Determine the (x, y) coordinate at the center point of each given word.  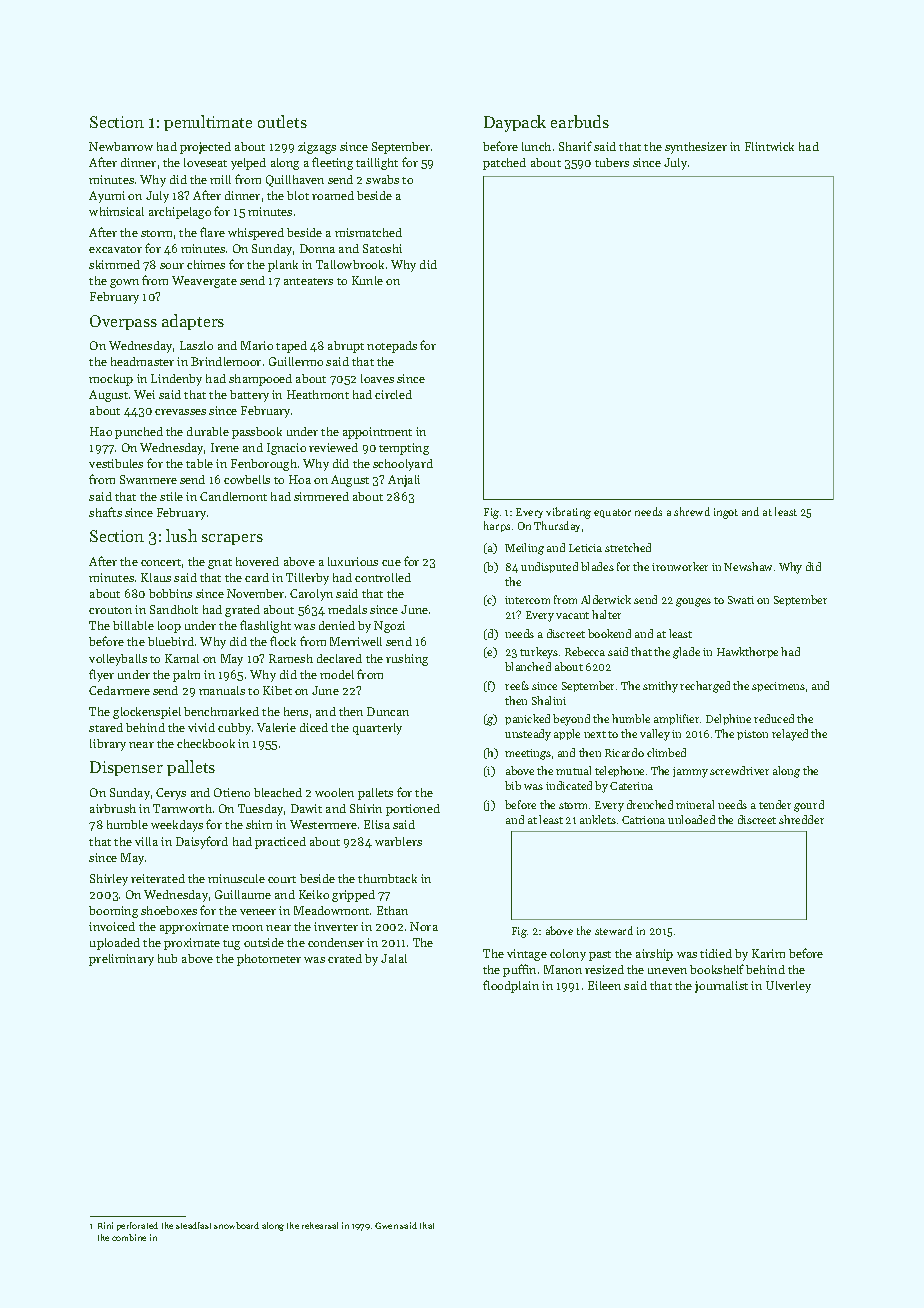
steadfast (193, 1225)
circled (393, 394)
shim (259, 824)
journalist (721, 987)
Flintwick (769, 146)
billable (133, 625)
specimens (778, 687)
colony (568, 955)
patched (504, 164)
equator (612, 513)
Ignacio (286, 449)
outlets (282, 121)
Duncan (388, 711)
